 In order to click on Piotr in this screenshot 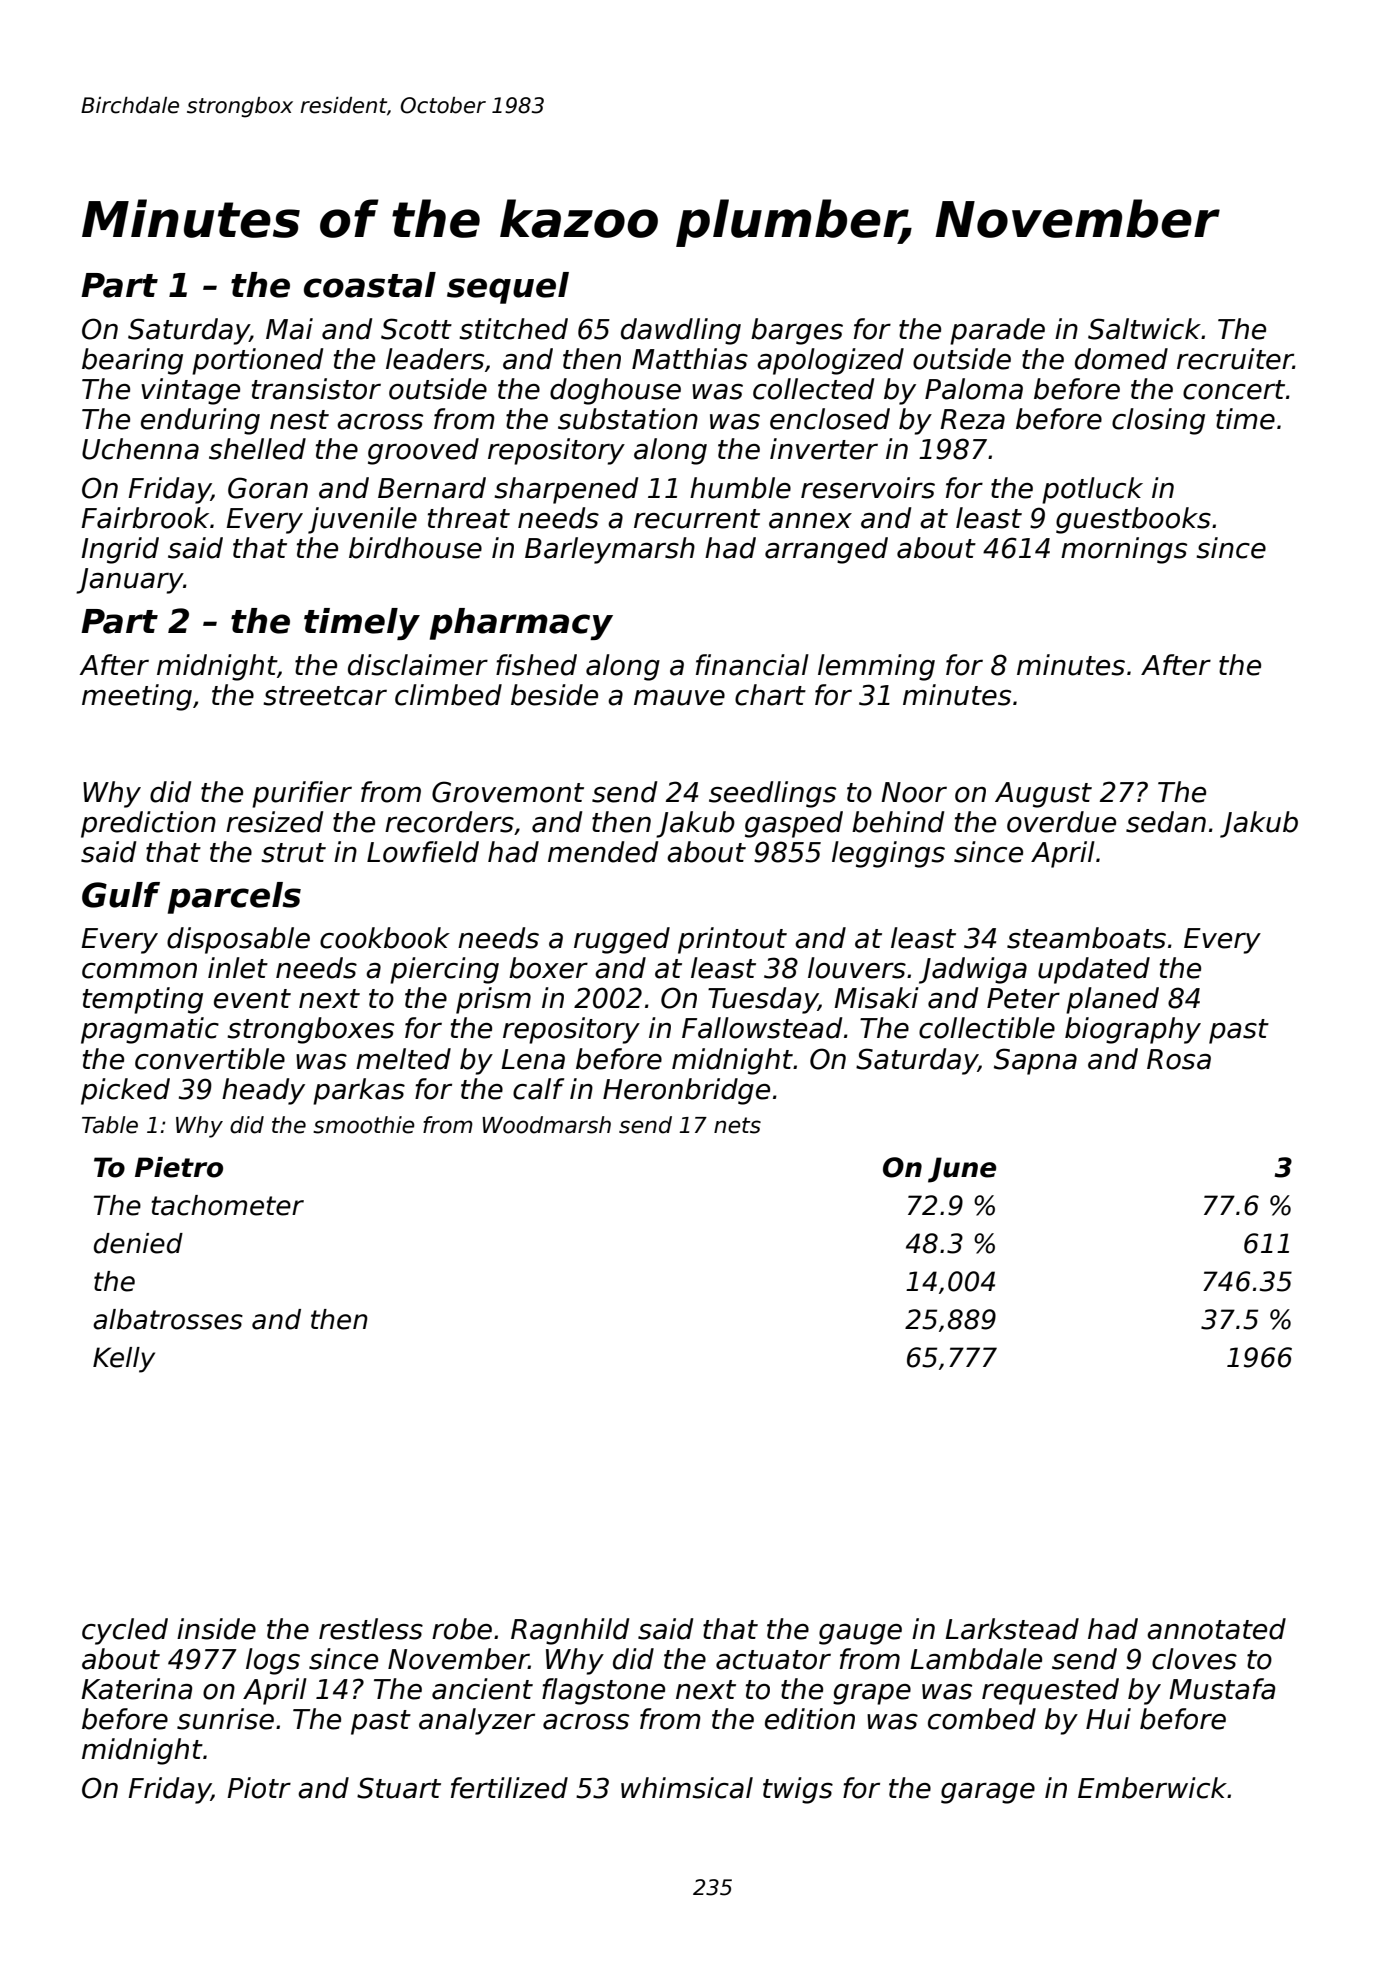, I will do `click(259, 1788)`.
